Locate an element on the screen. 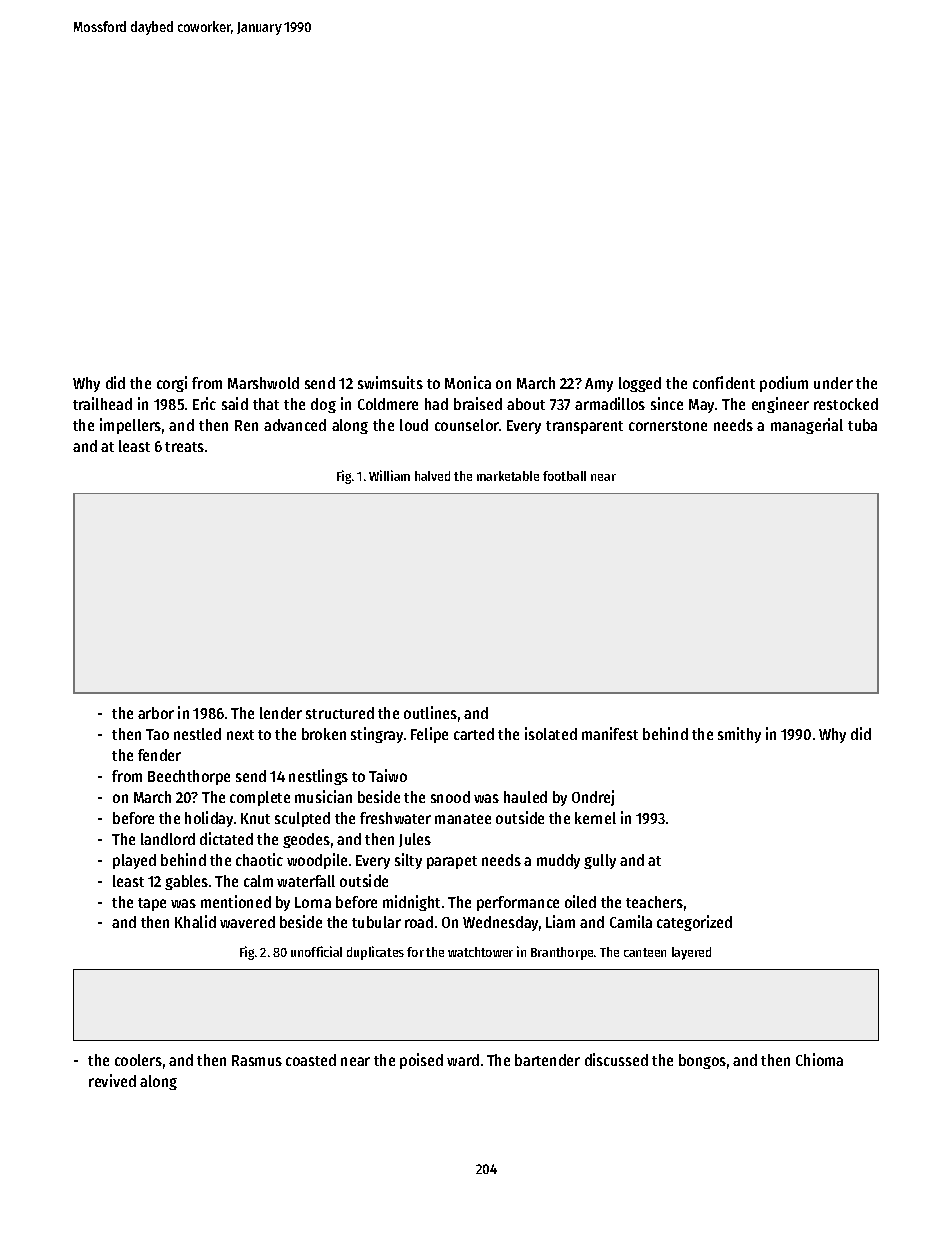 The image size is (952, 1233). musician is located at coordinates (323, 796).
